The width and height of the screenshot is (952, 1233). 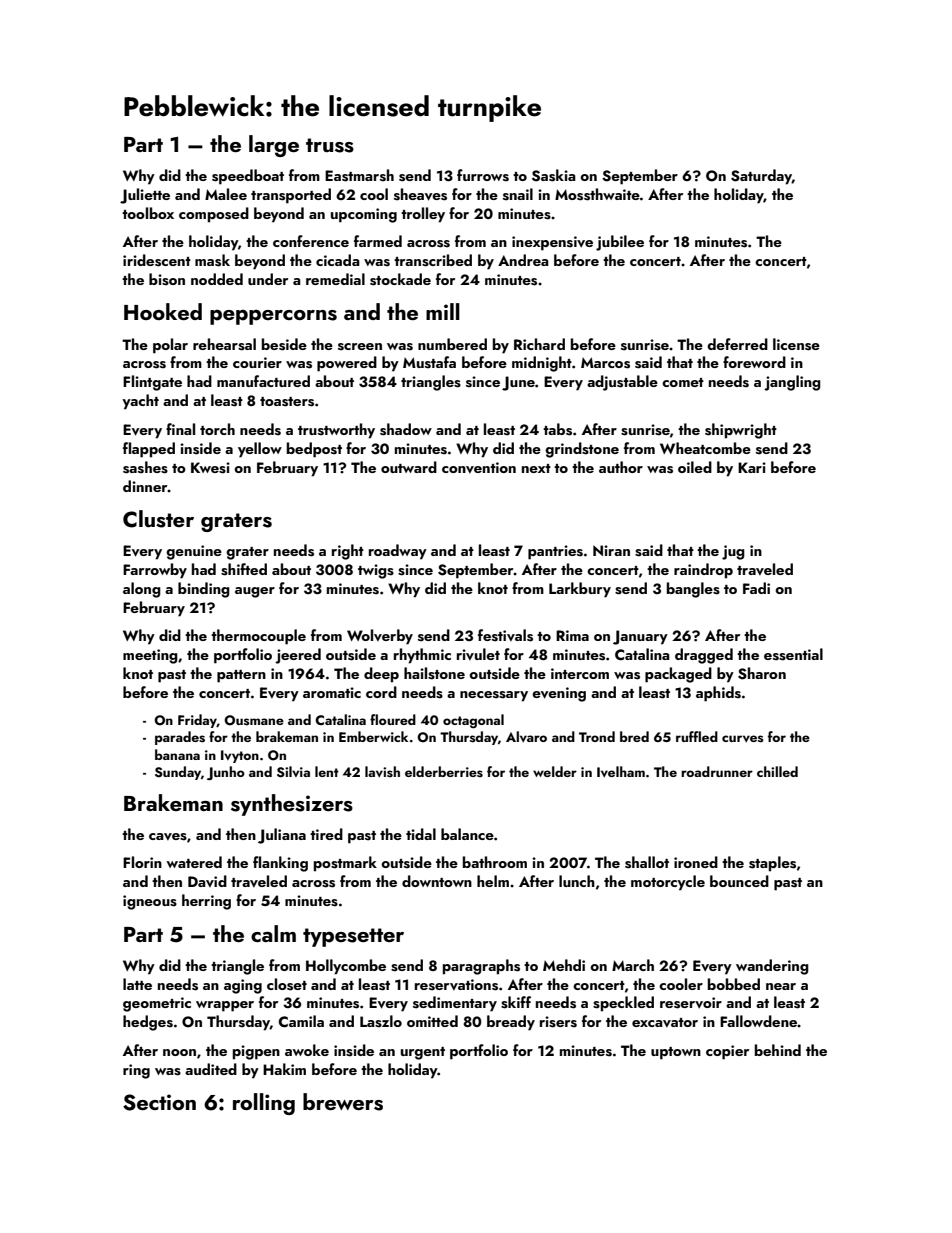 What do you see at coordinates (620, 243) in the screenshot?
I see `jubilee` at bounding box center [620, 243].
